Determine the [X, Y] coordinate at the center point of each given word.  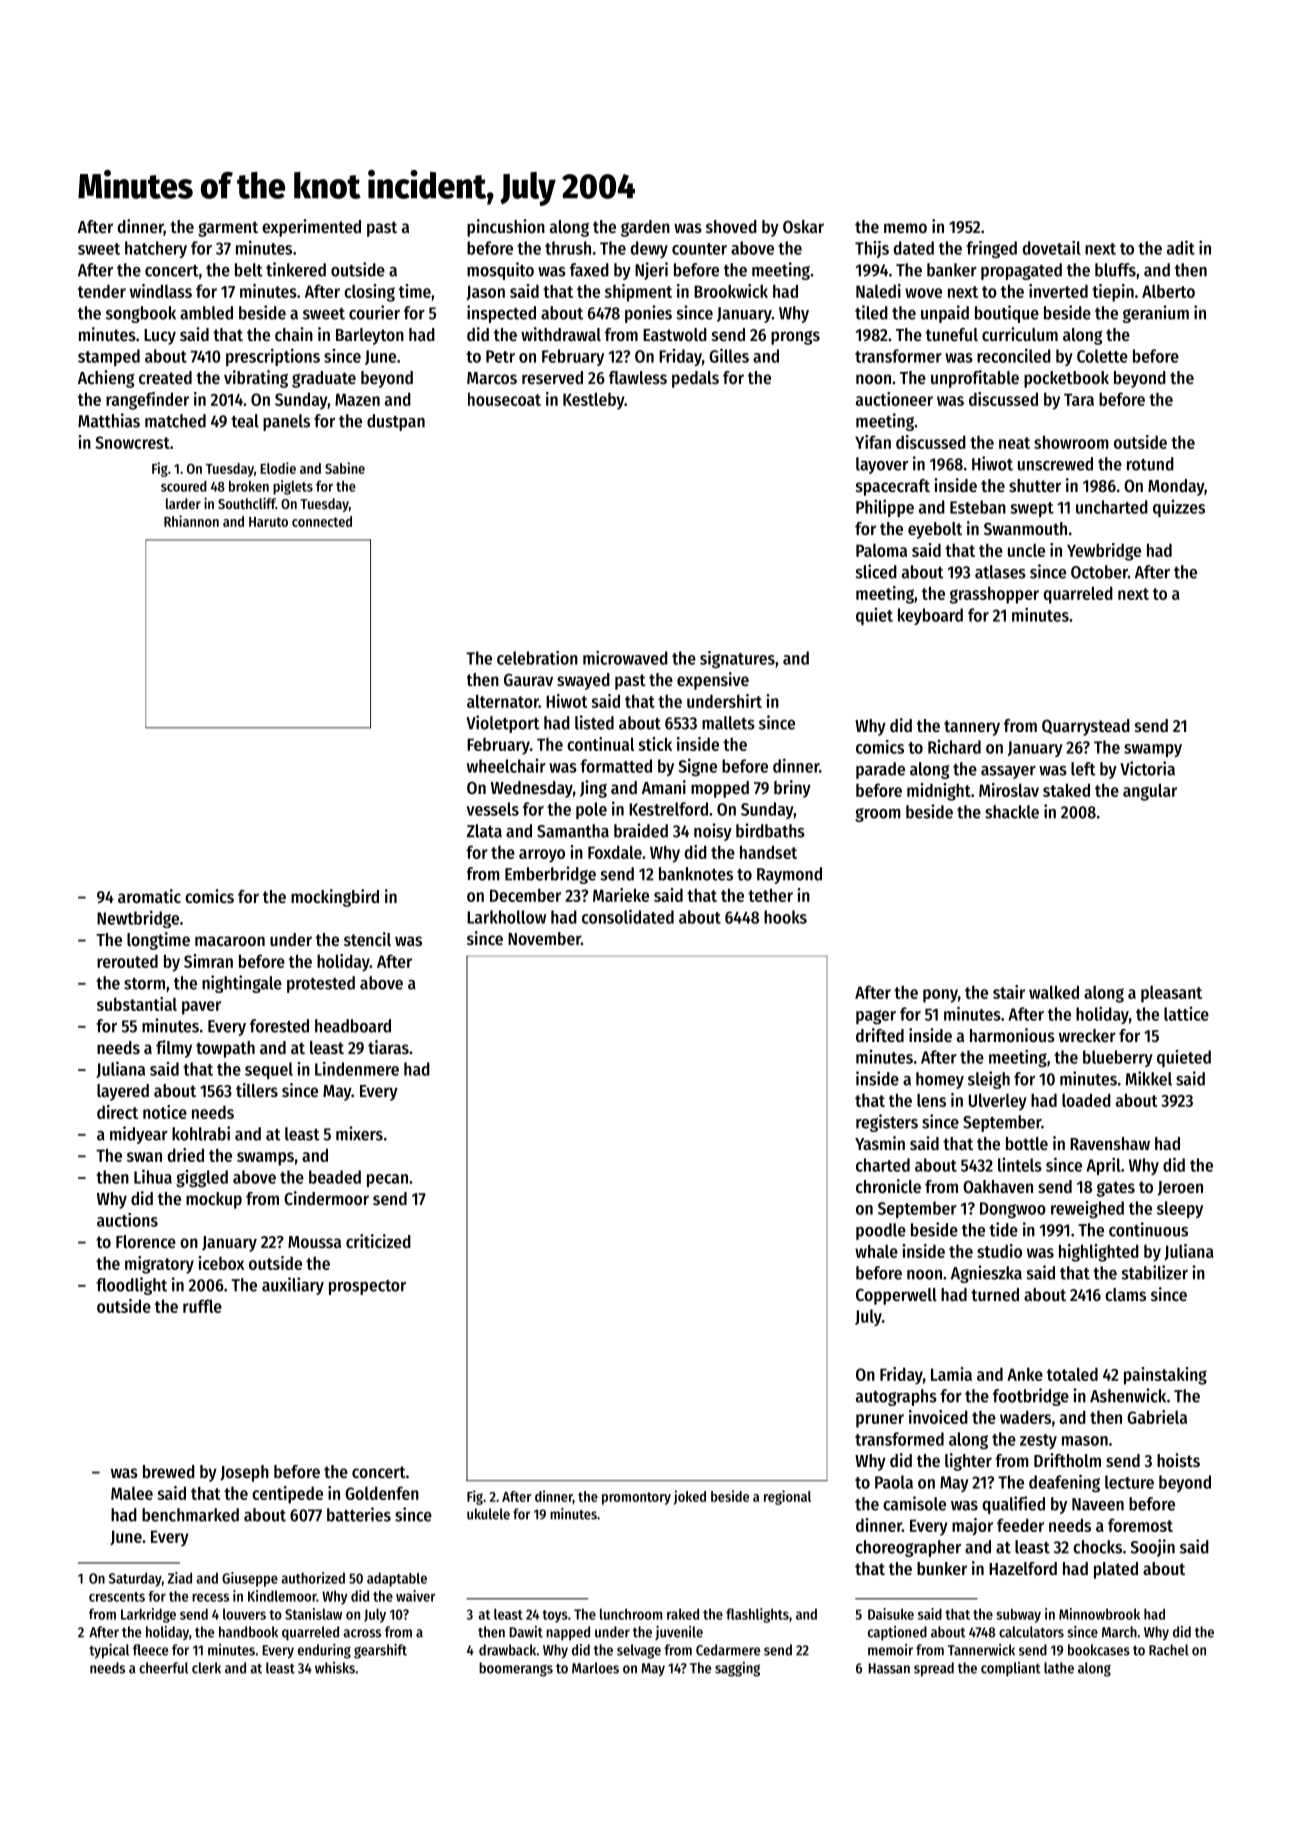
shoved [731, 226]
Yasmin [880, 1143]
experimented [311, 228]
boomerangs [516, 1669]
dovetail [1051, 248]
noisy [713, 832]
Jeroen [1180, 1188]
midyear [139, 1135]
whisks [335, 1668]
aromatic [149, 896]
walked [1054, 992]
